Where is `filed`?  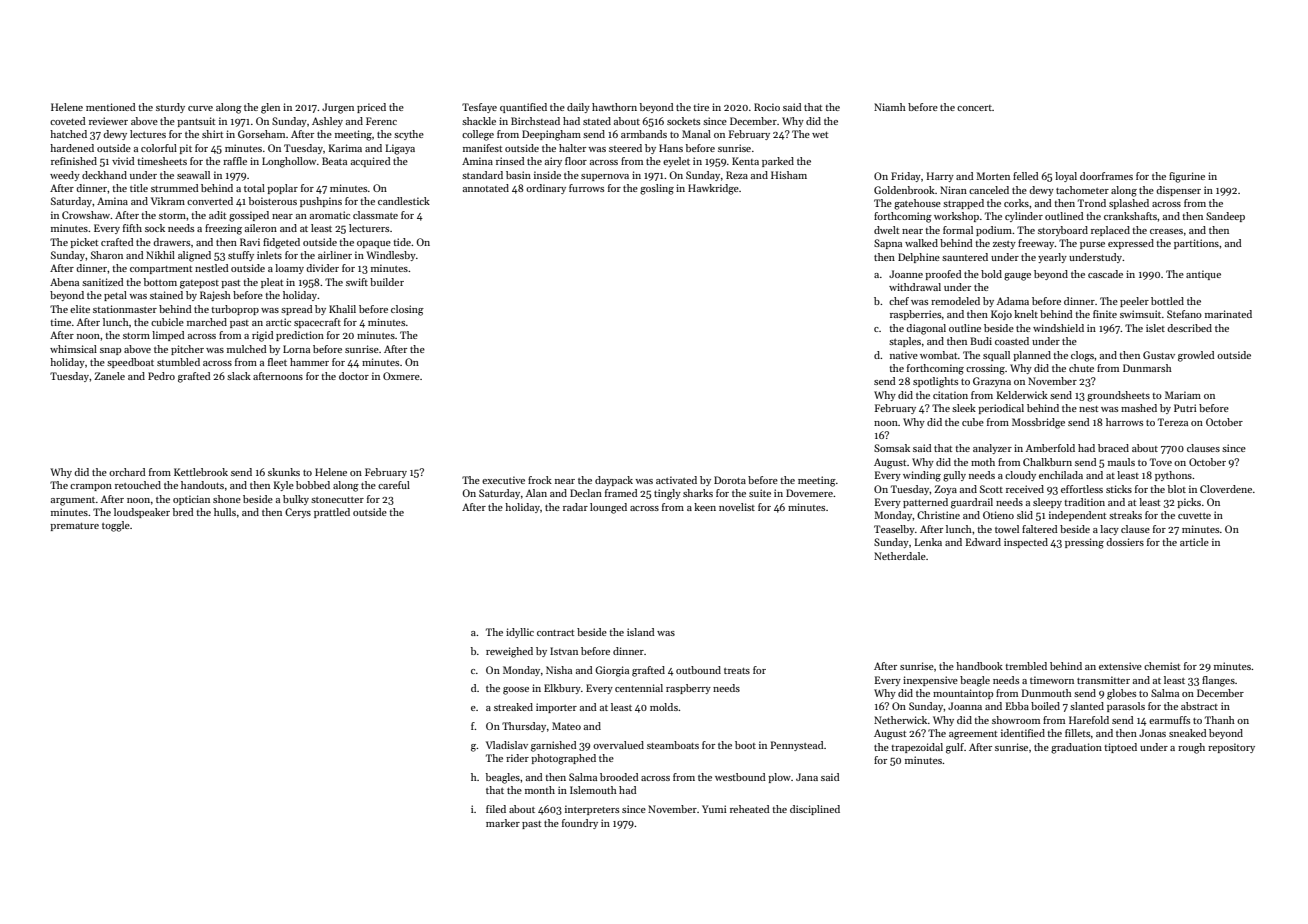 filed is located at coordinates (496, 809).
